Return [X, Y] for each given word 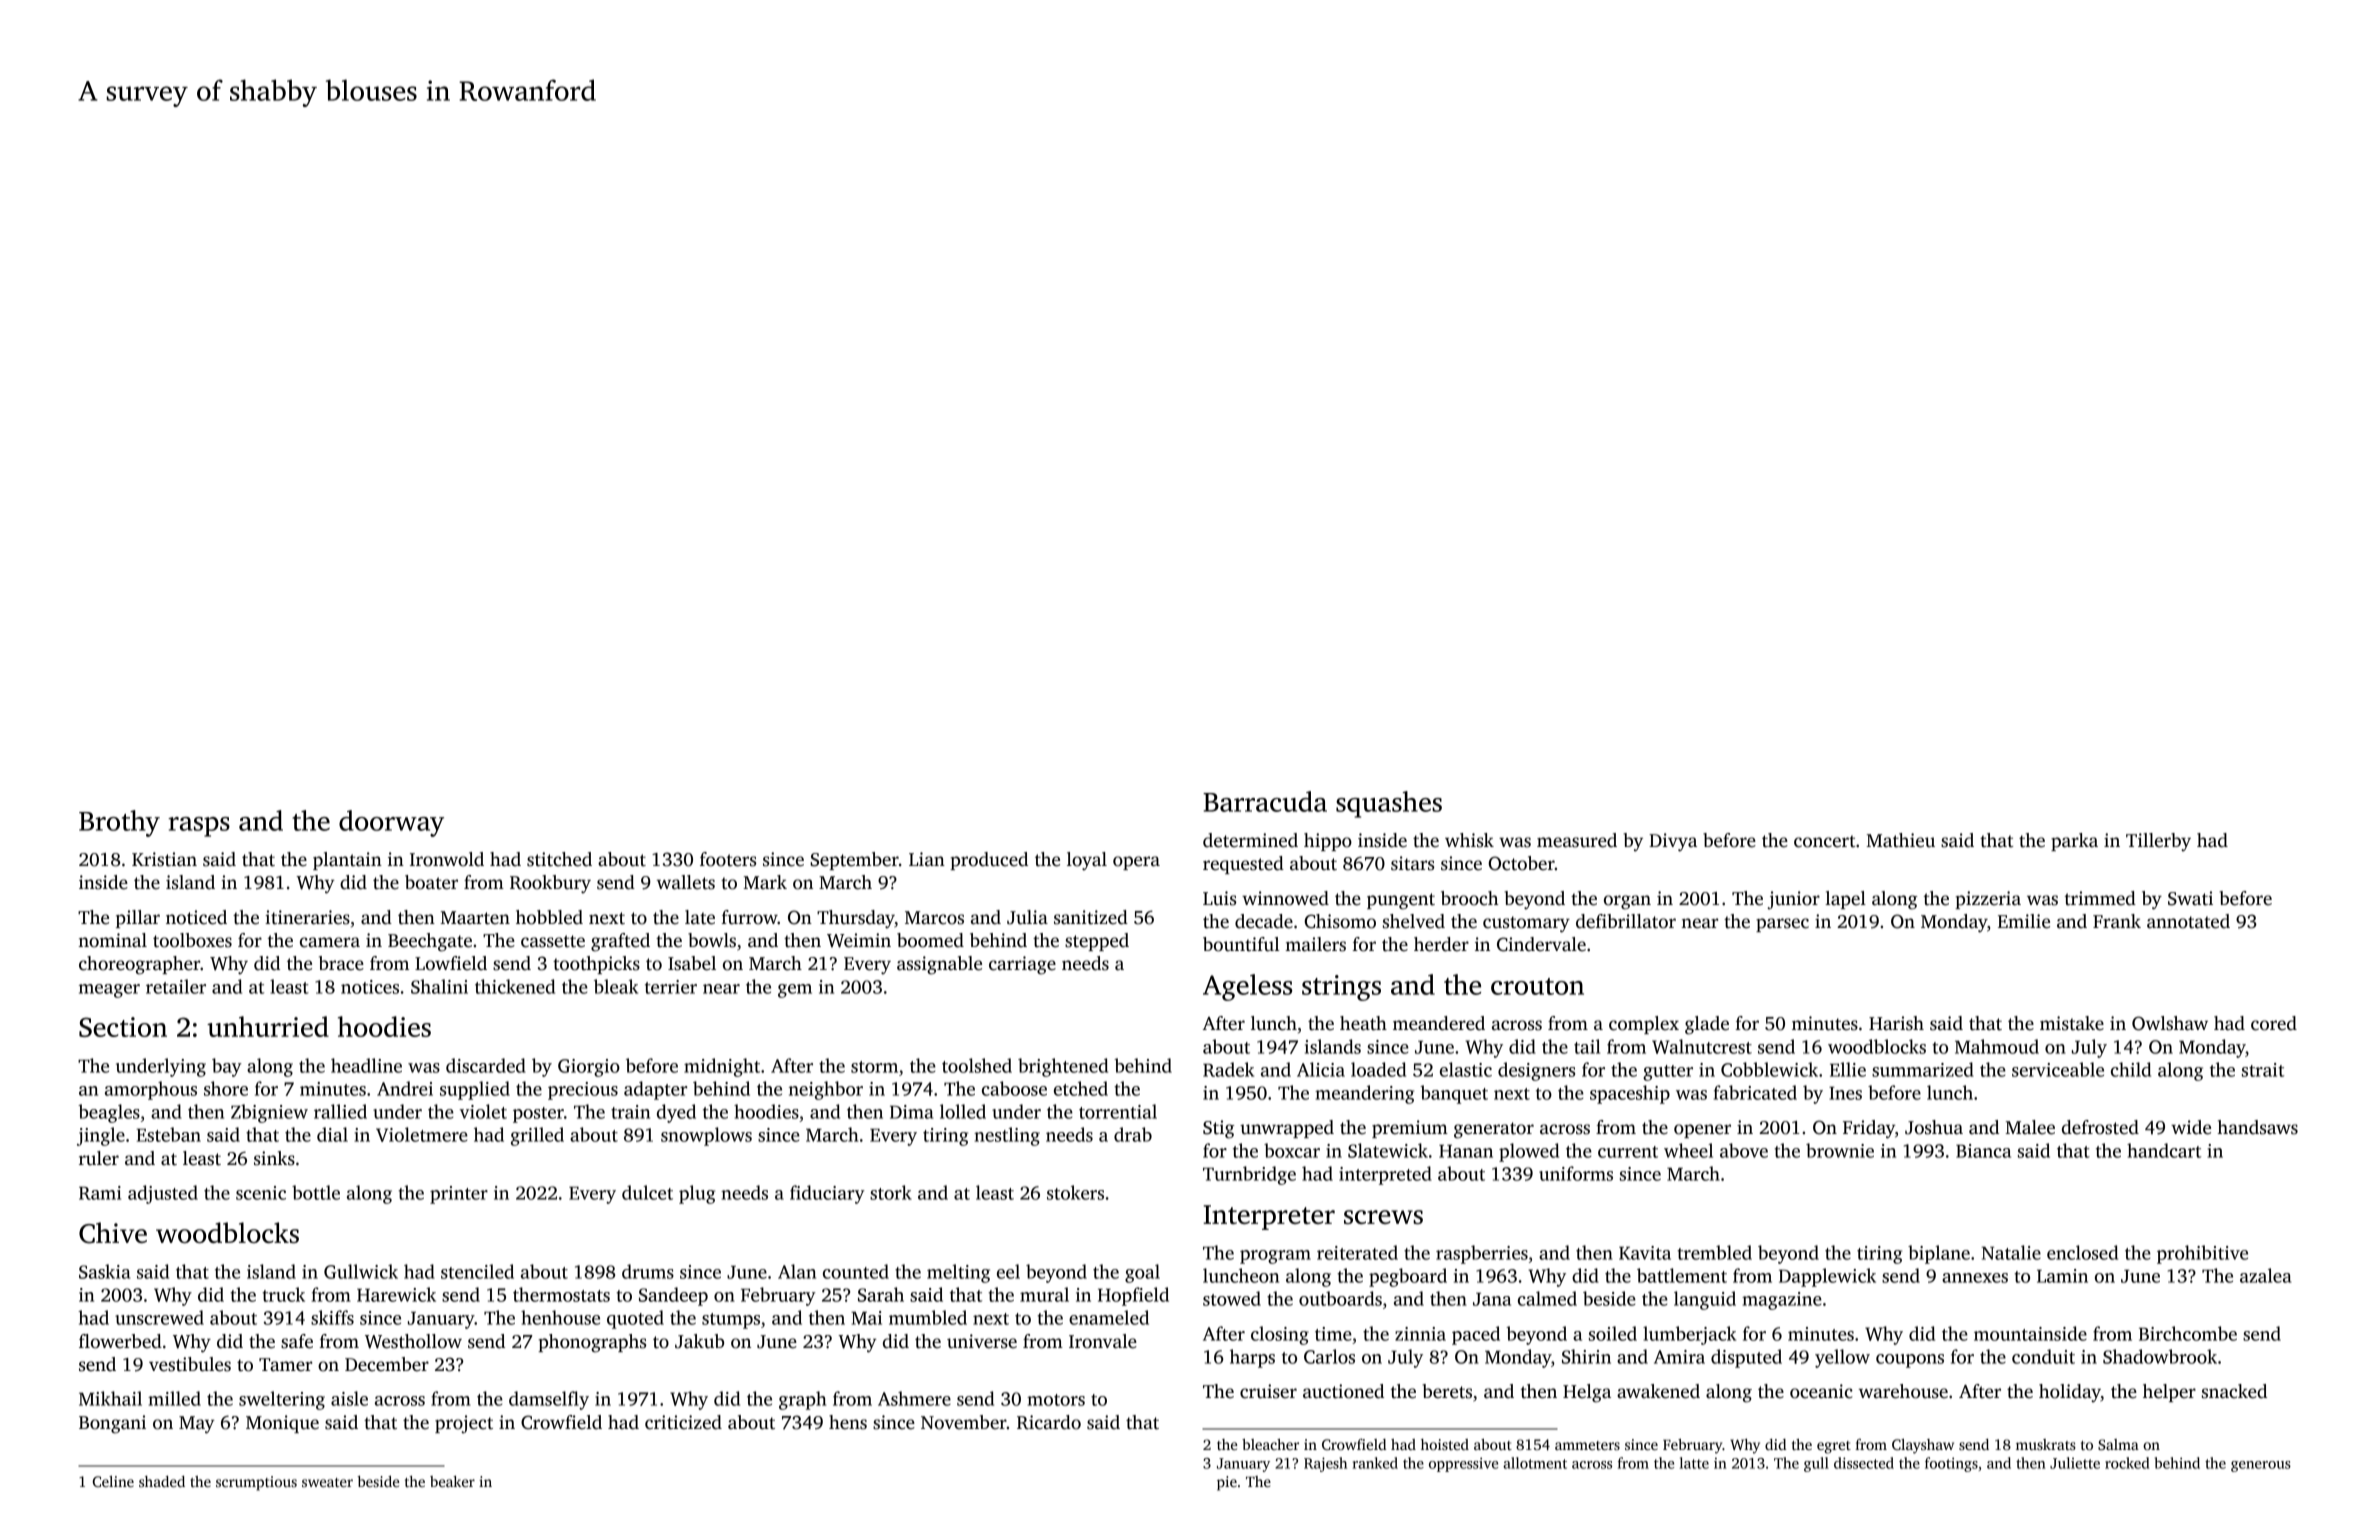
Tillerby [2158, 842]
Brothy [119, 823]
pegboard [1408, 1277]
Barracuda [1265, 801]
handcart [2164, 1150]
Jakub [699, 1341]
